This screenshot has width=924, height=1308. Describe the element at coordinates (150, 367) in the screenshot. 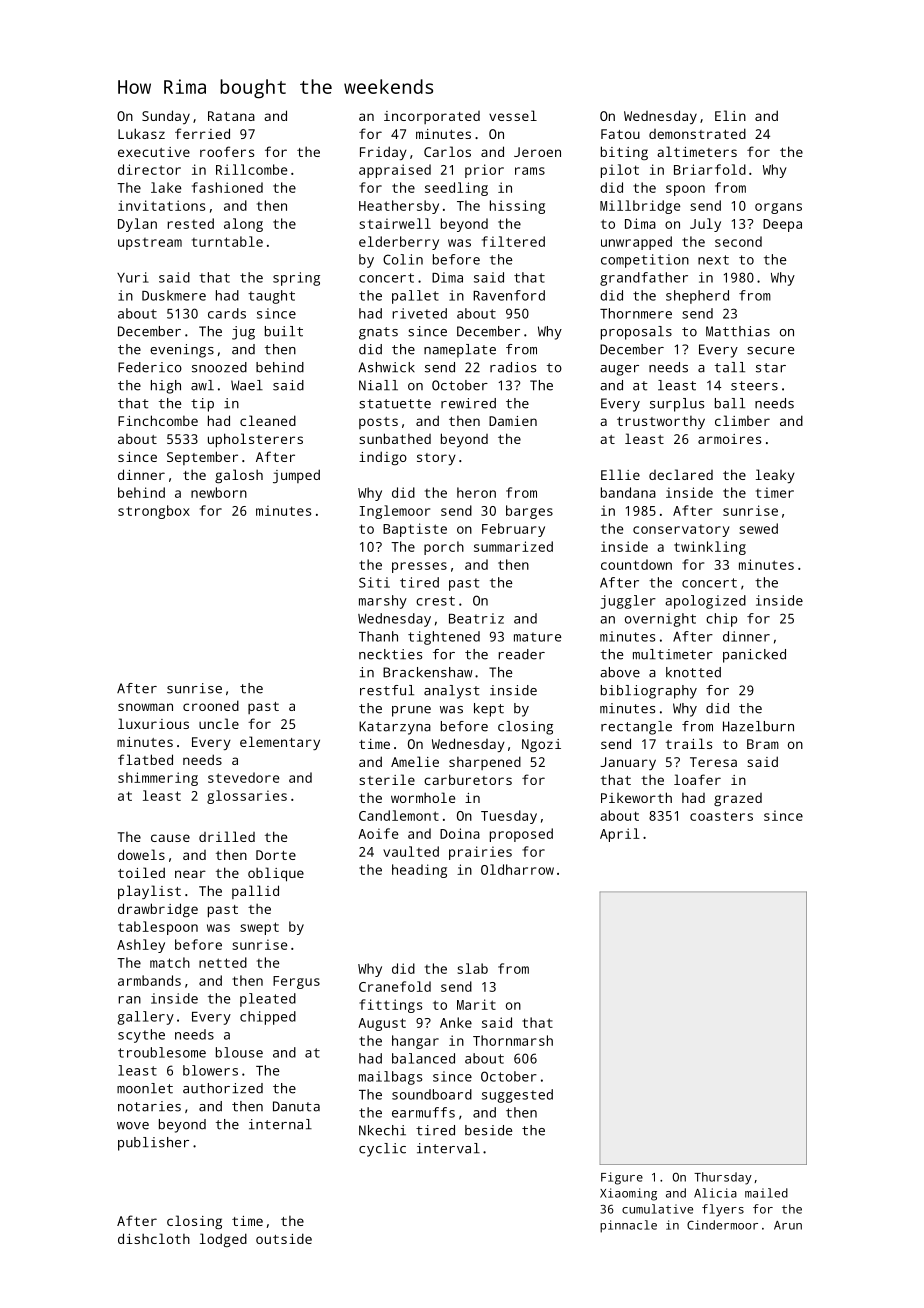

I see `Federico` at that location.
